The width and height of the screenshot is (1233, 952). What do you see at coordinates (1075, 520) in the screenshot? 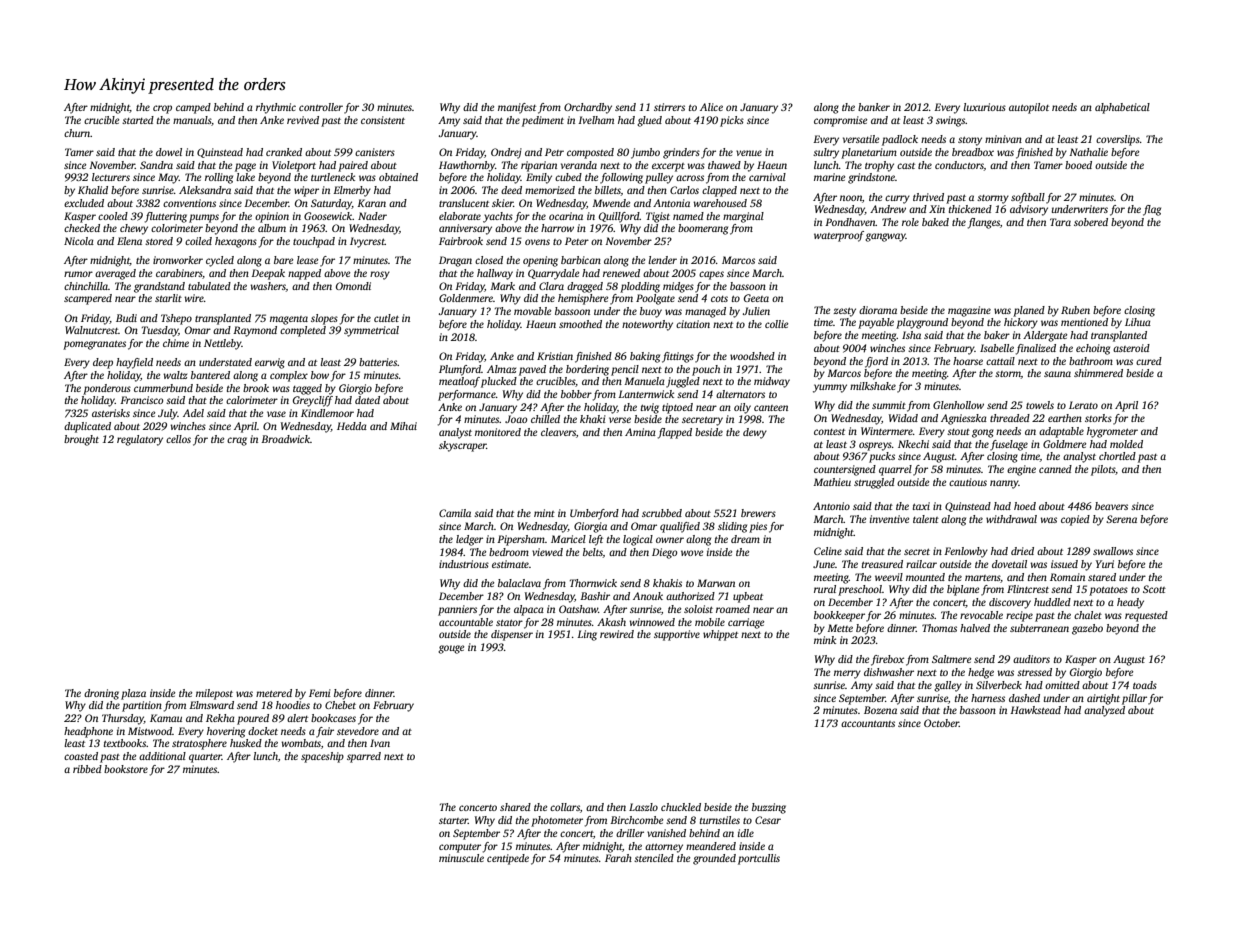
I see `copied` at bounding box center [1075, 520].
